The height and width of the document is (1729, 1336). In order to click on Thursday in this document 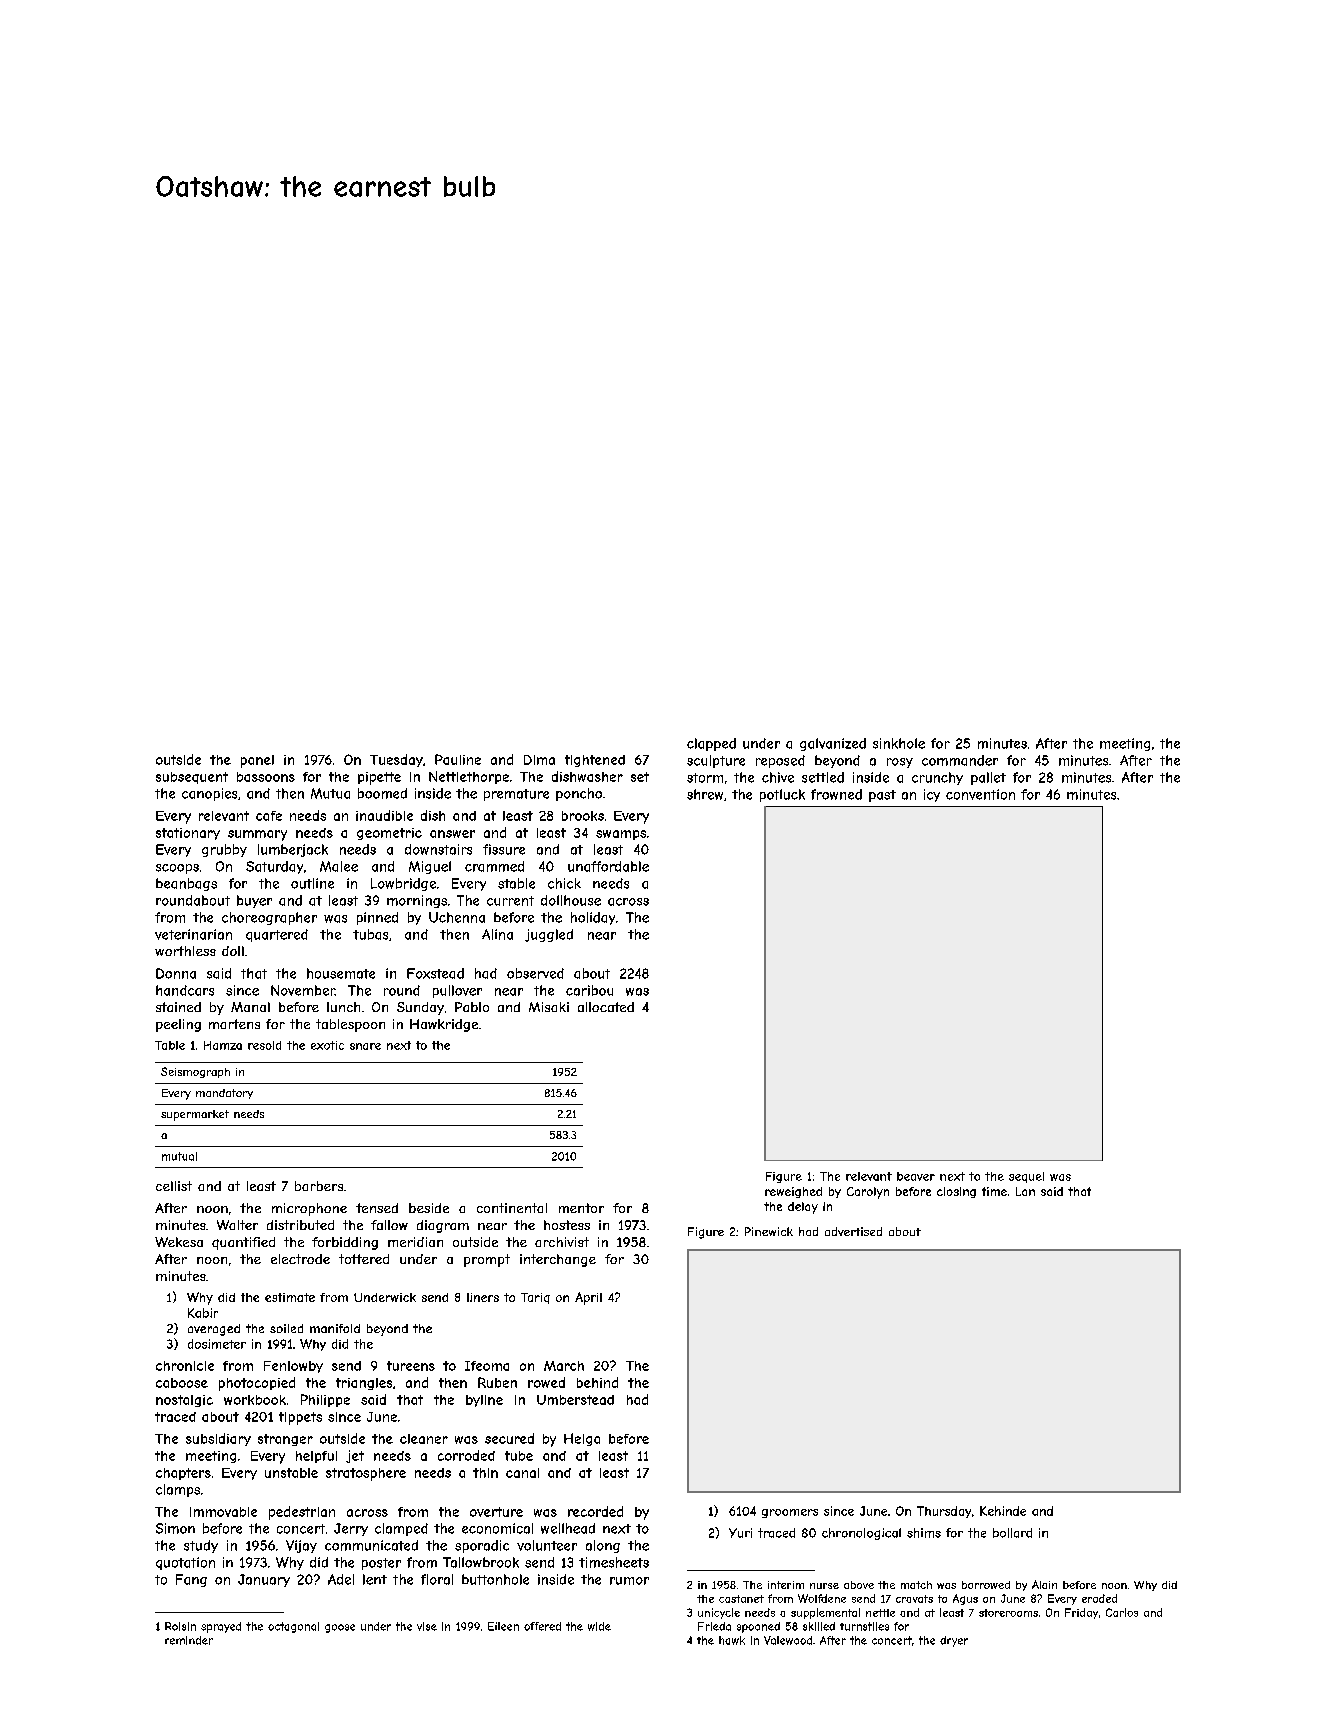, I will do `click(944, 1512)`.
